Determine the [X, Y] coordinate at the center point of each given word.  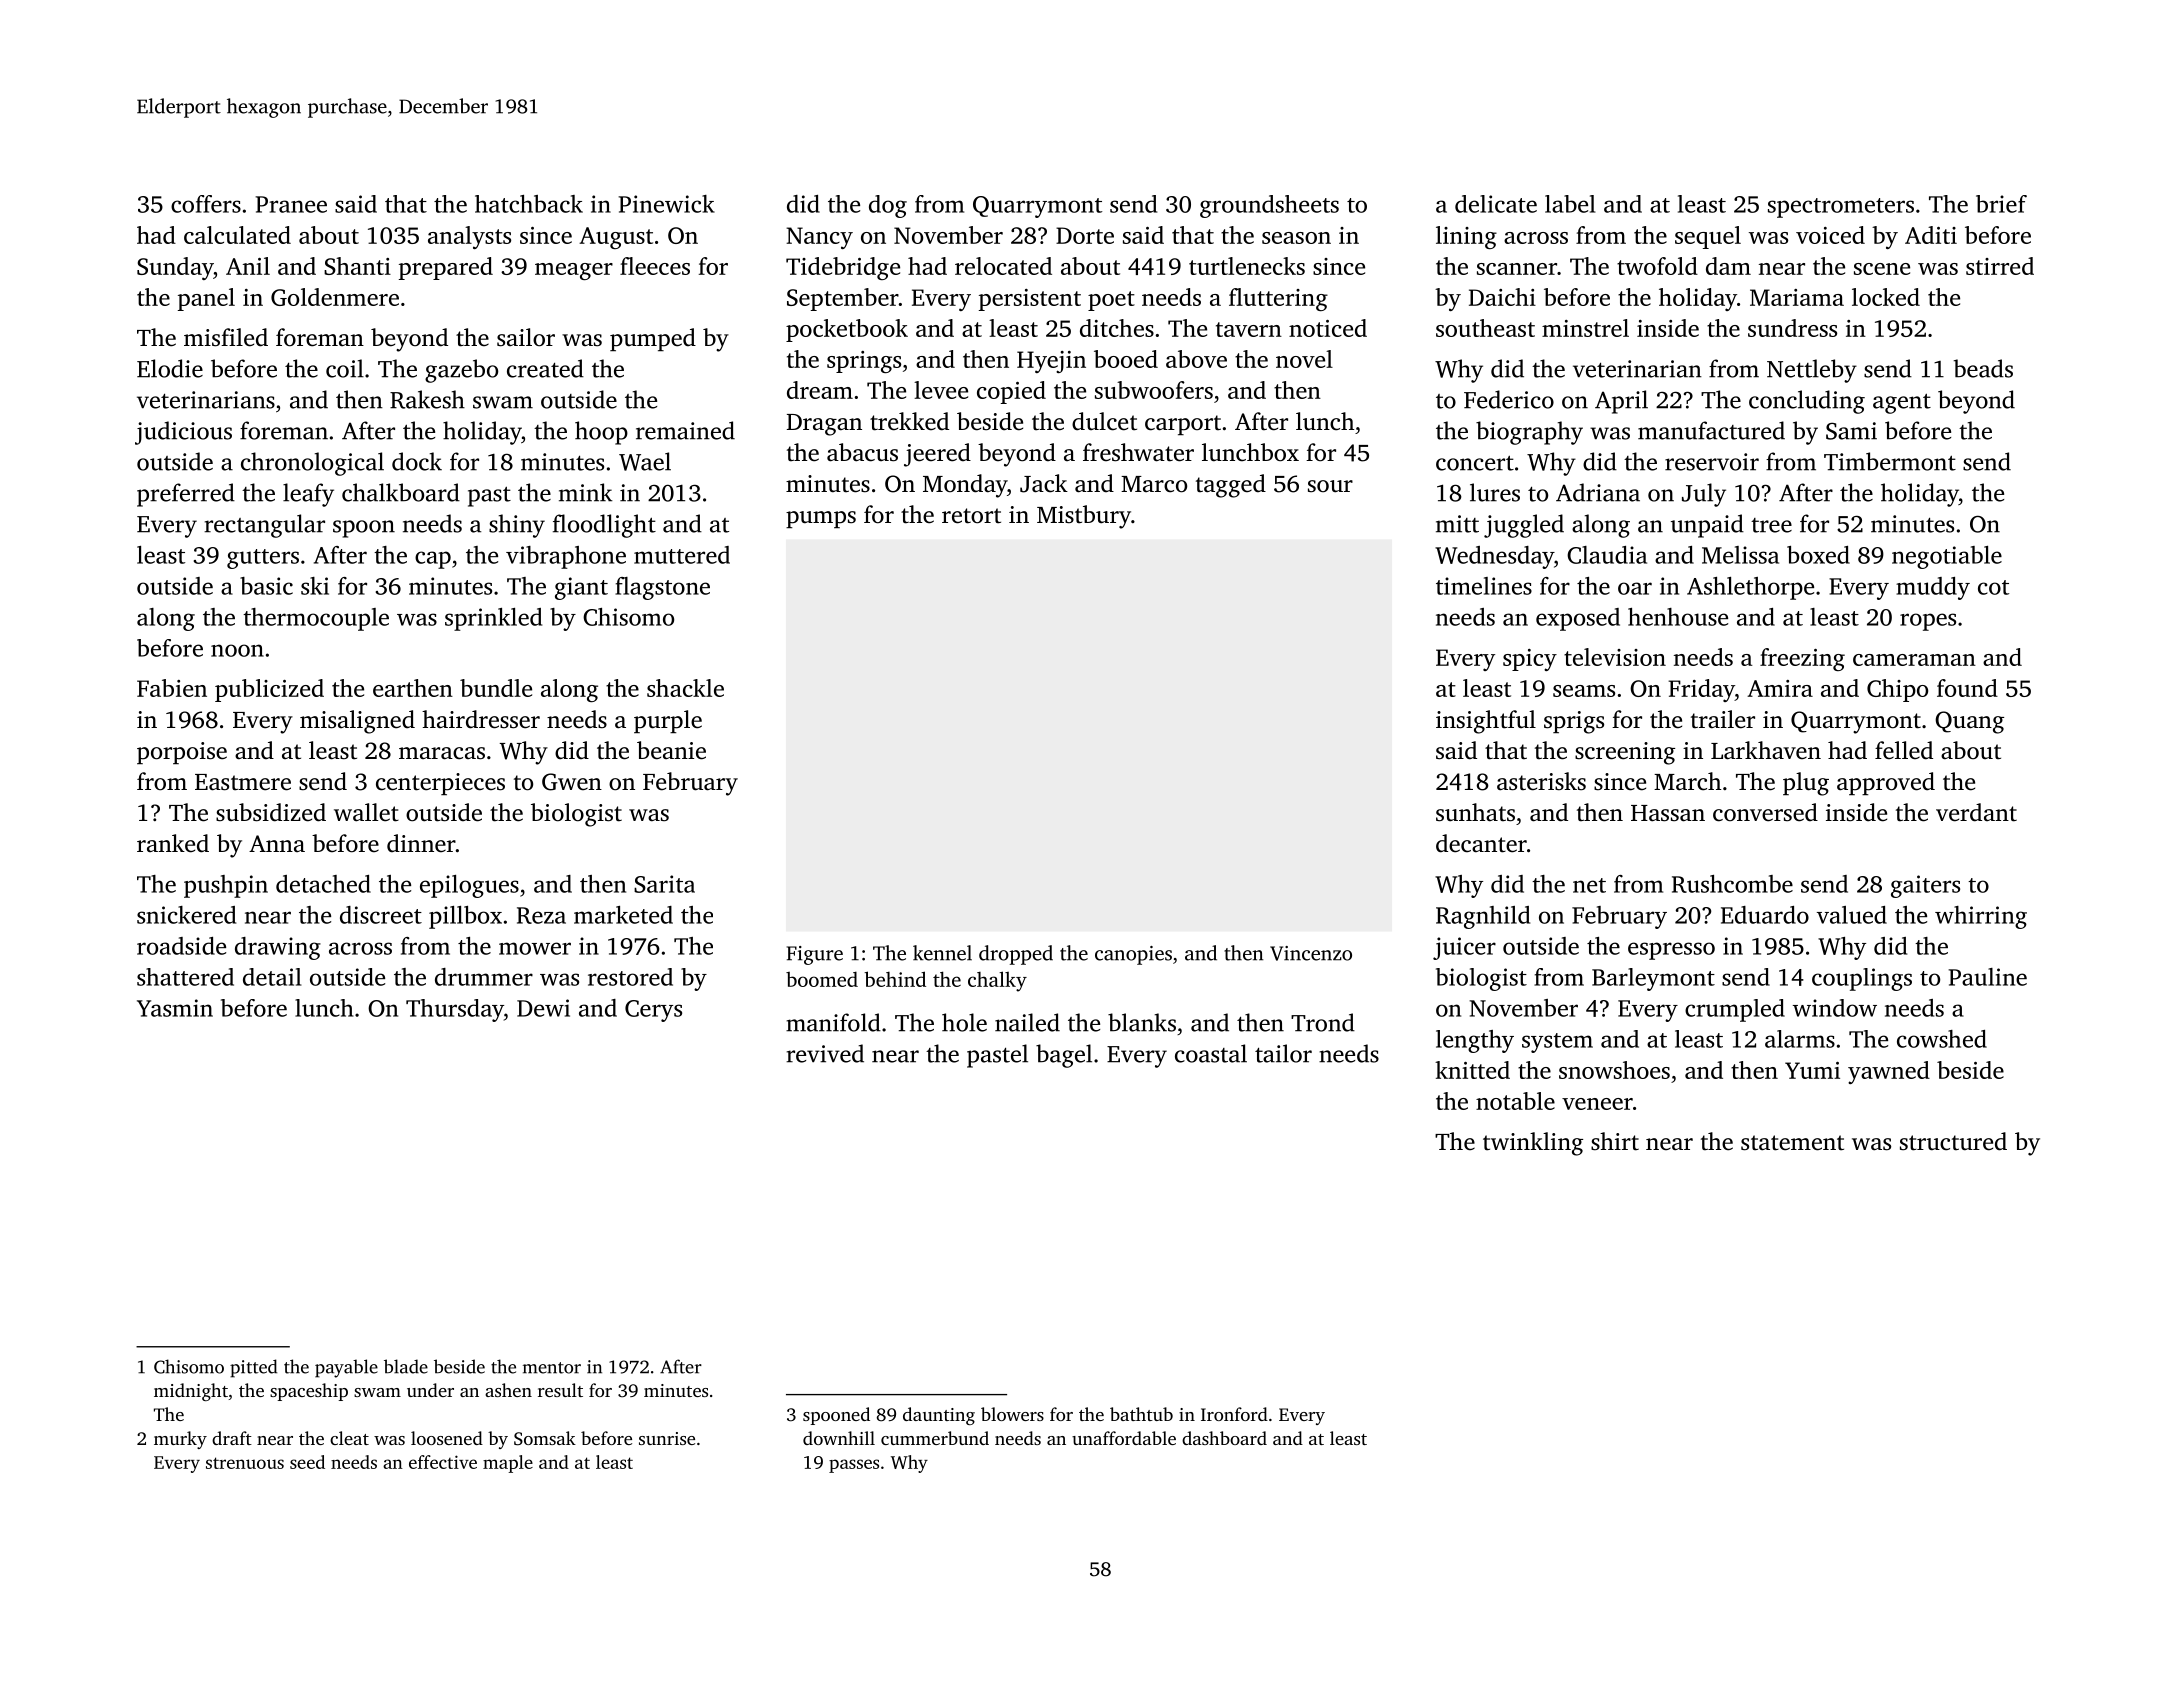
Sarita [664, 884]
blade [406, 1366]
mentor [552, 1368]
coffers [206, 204]
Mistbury [1084, 517]
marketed [623, 915]
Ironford [1234, 1414]
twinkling [1533, 1144]
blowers [1012, 1414]
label [1570, 204]
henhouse [1678, 617]
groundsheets [1269, 206]
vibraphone [566, 557]
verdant [1976, 812]
